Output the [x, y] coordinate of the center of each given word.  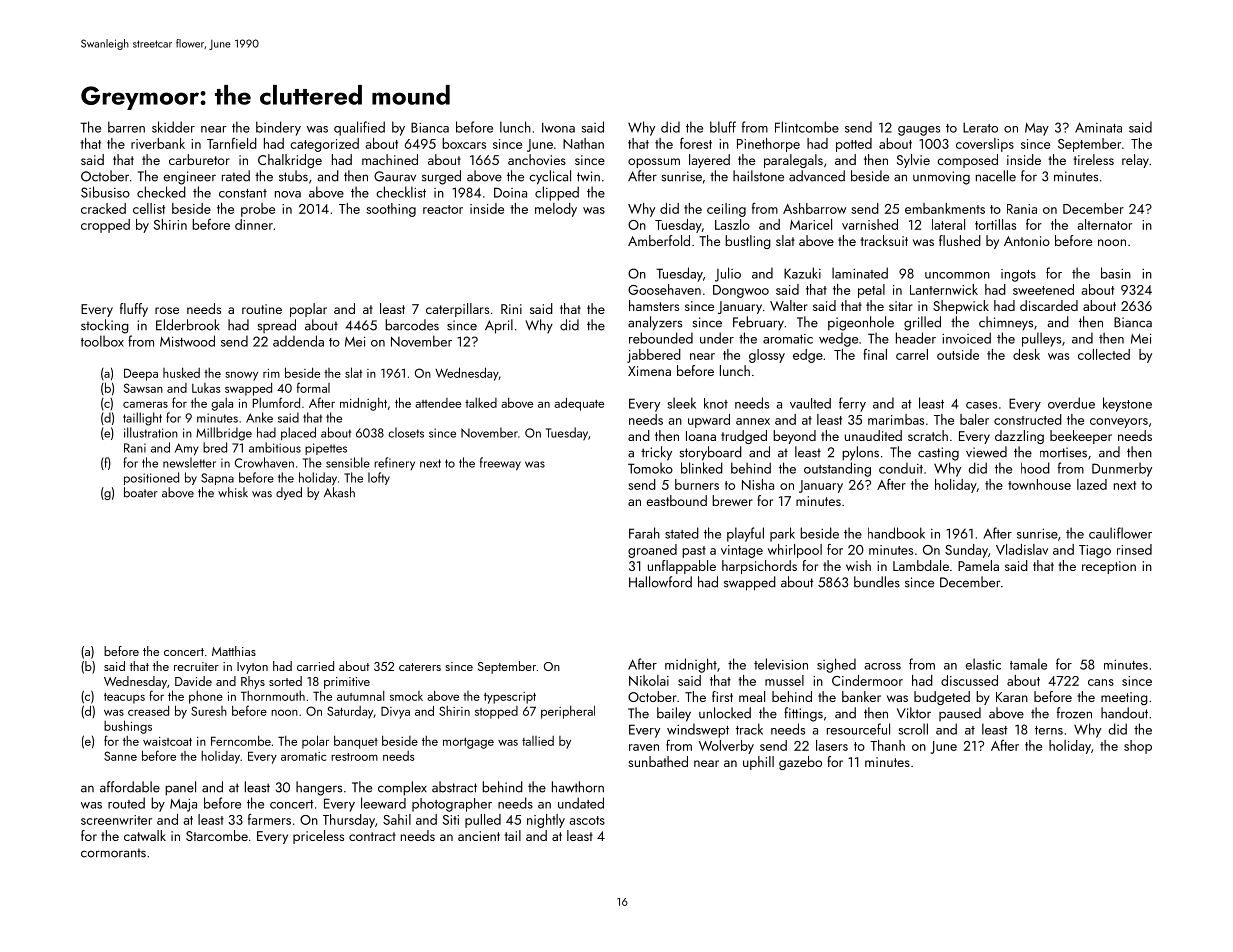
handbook [896, 533]
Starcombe [217, 835]
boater [141, 492]
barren [126, 127]
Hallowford [660, 582]
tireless [1093, 159]
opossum [654, 163]
